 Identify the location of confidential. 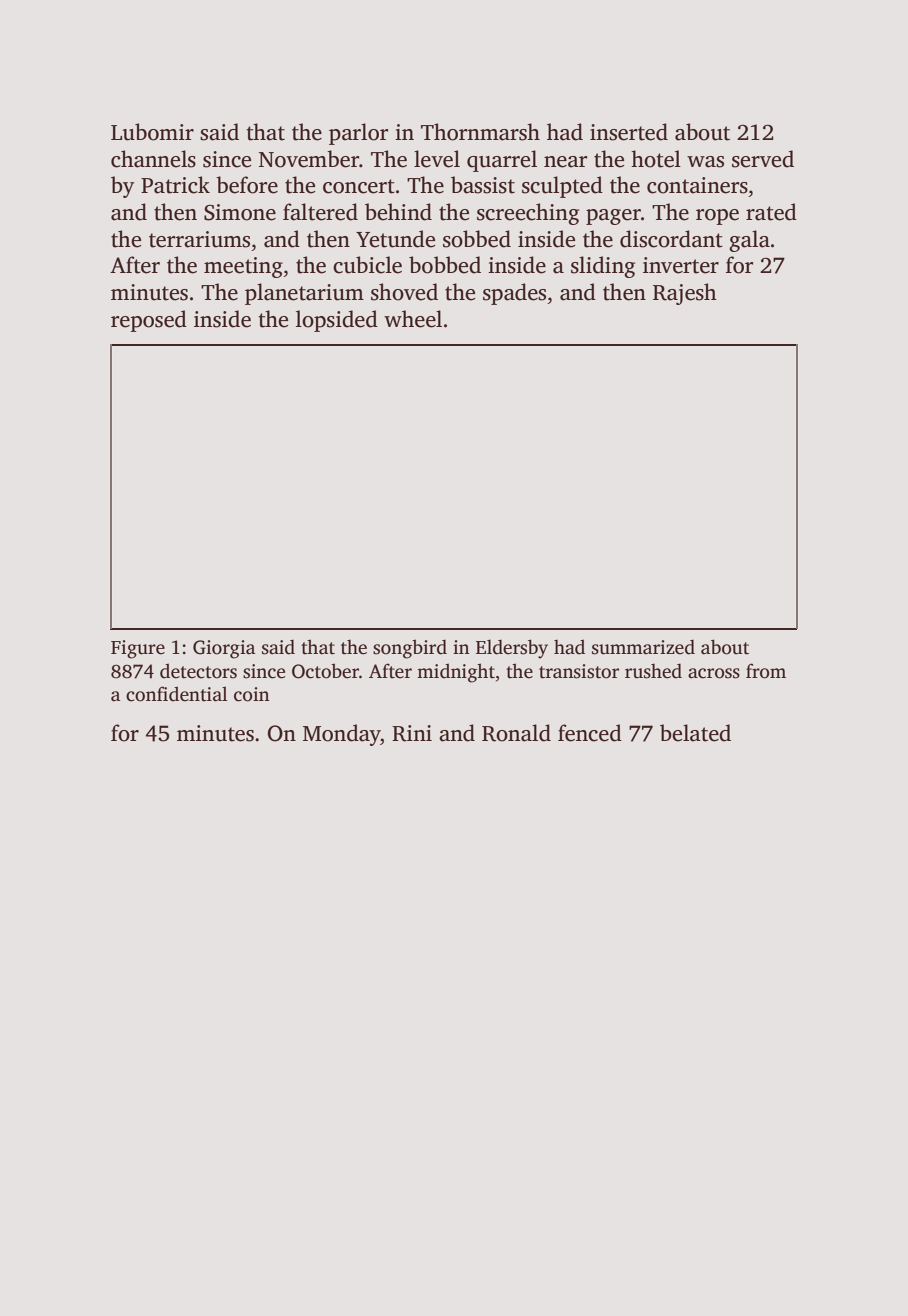
(177, 694).
